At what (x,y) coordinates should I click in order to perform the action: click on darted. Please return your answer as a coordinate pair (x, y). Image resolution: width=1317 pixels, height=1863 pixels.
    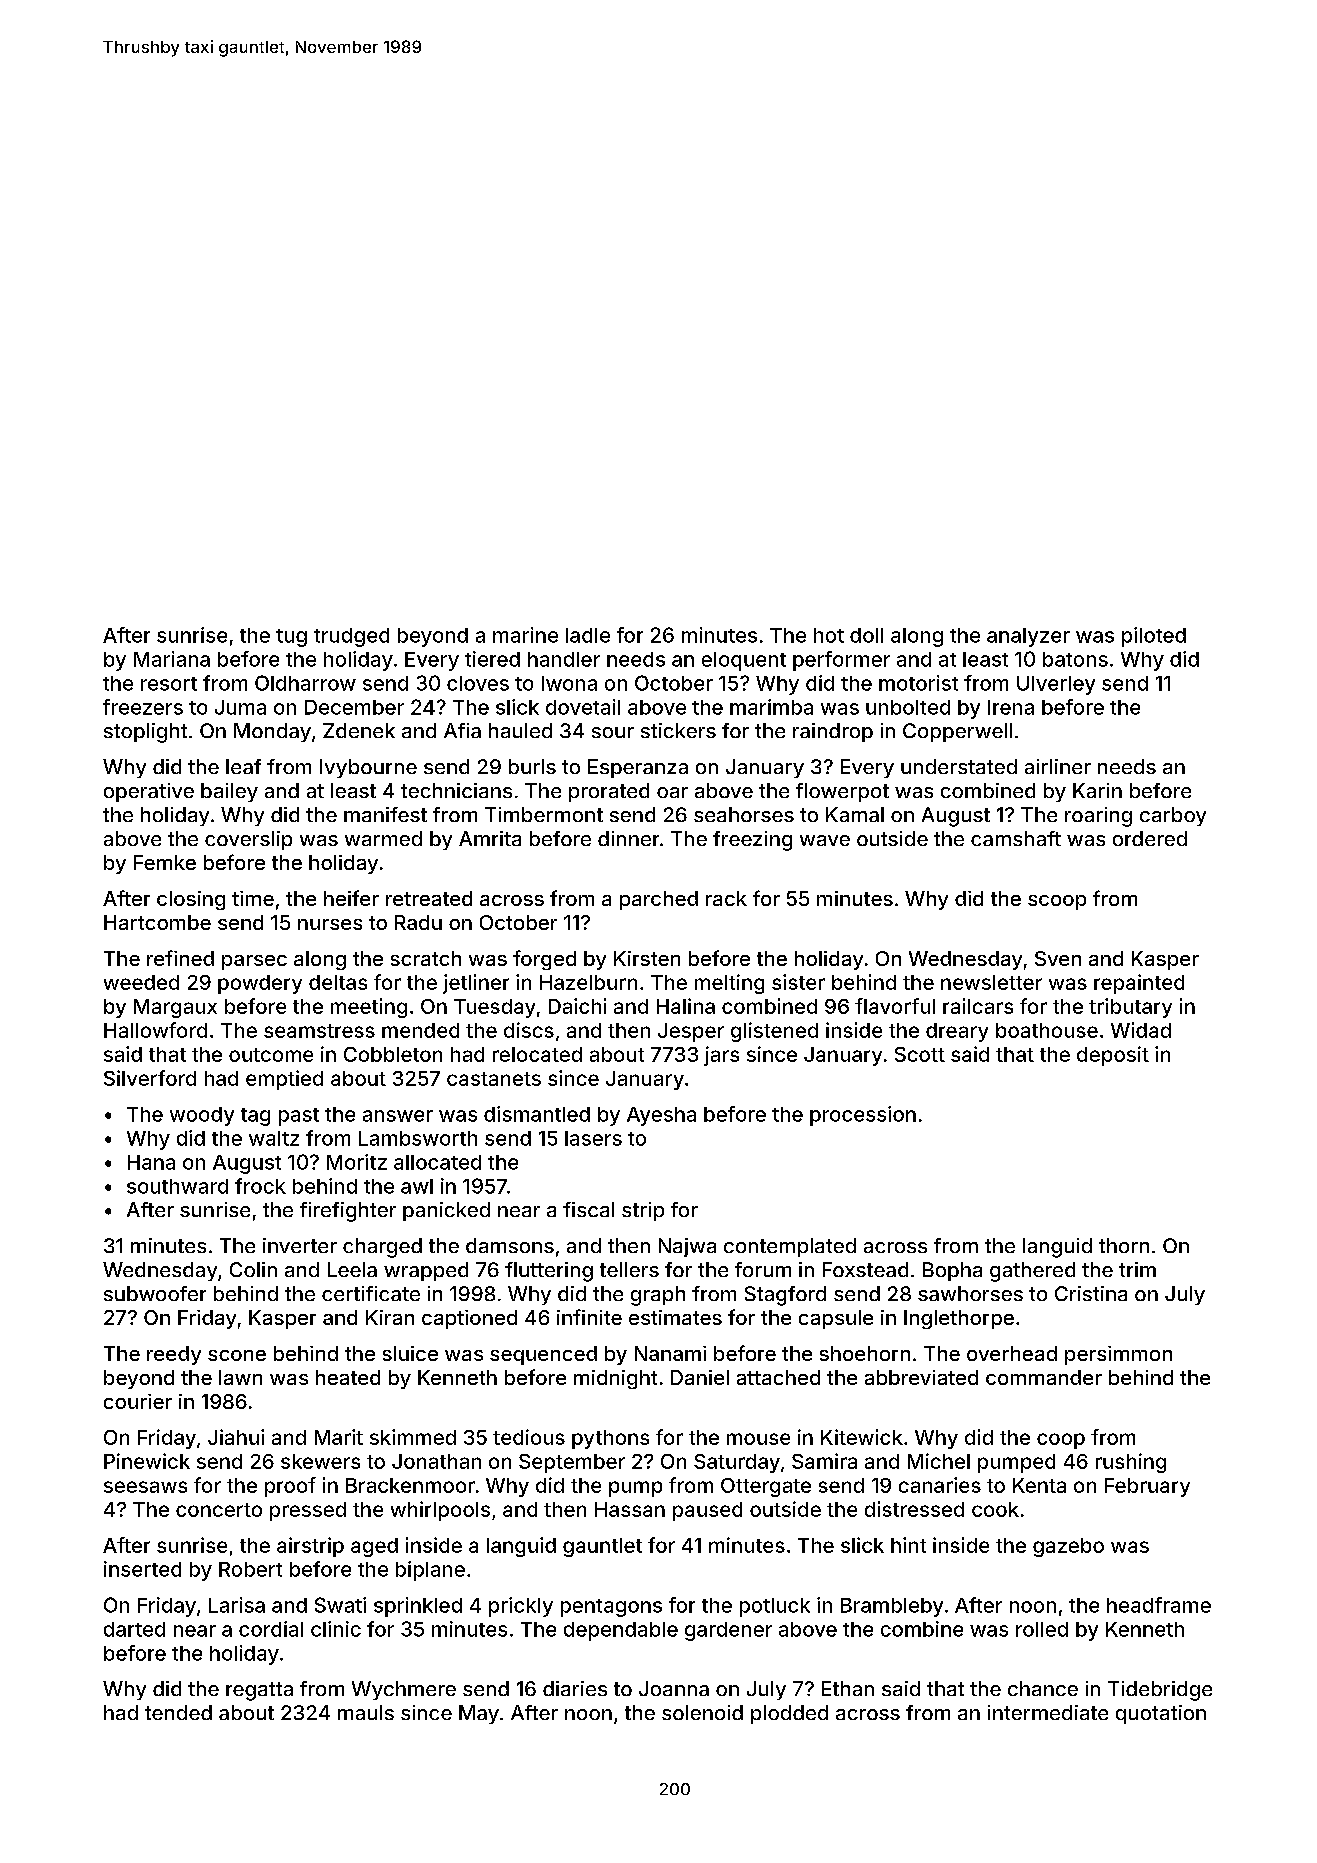
    Looking at the image, I should click on (134, 1629).
